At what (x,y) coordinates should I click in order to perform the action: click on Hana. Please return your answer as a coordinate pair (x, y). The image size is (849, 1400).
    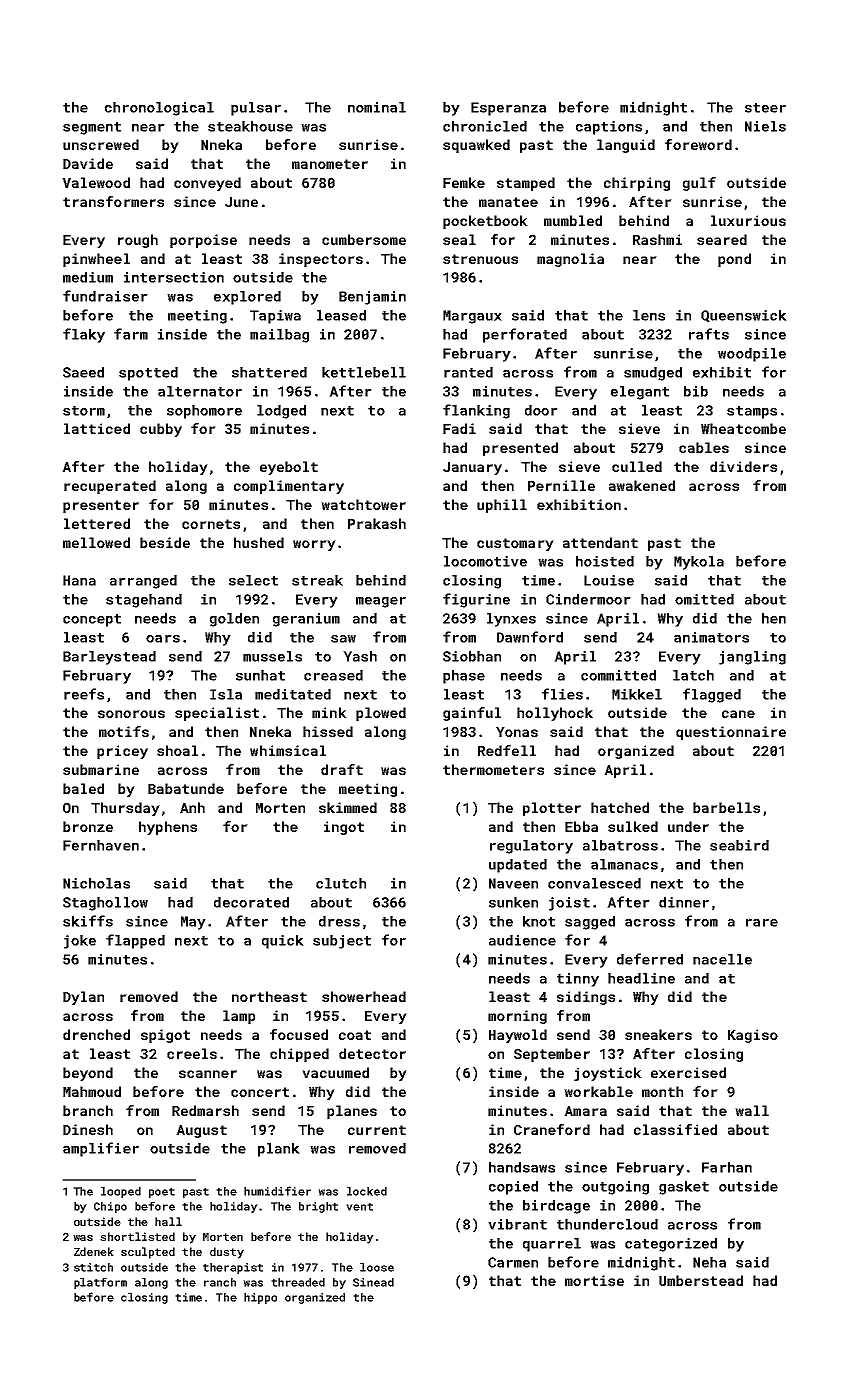
    Looking at the image, I should click on (79, 580).
